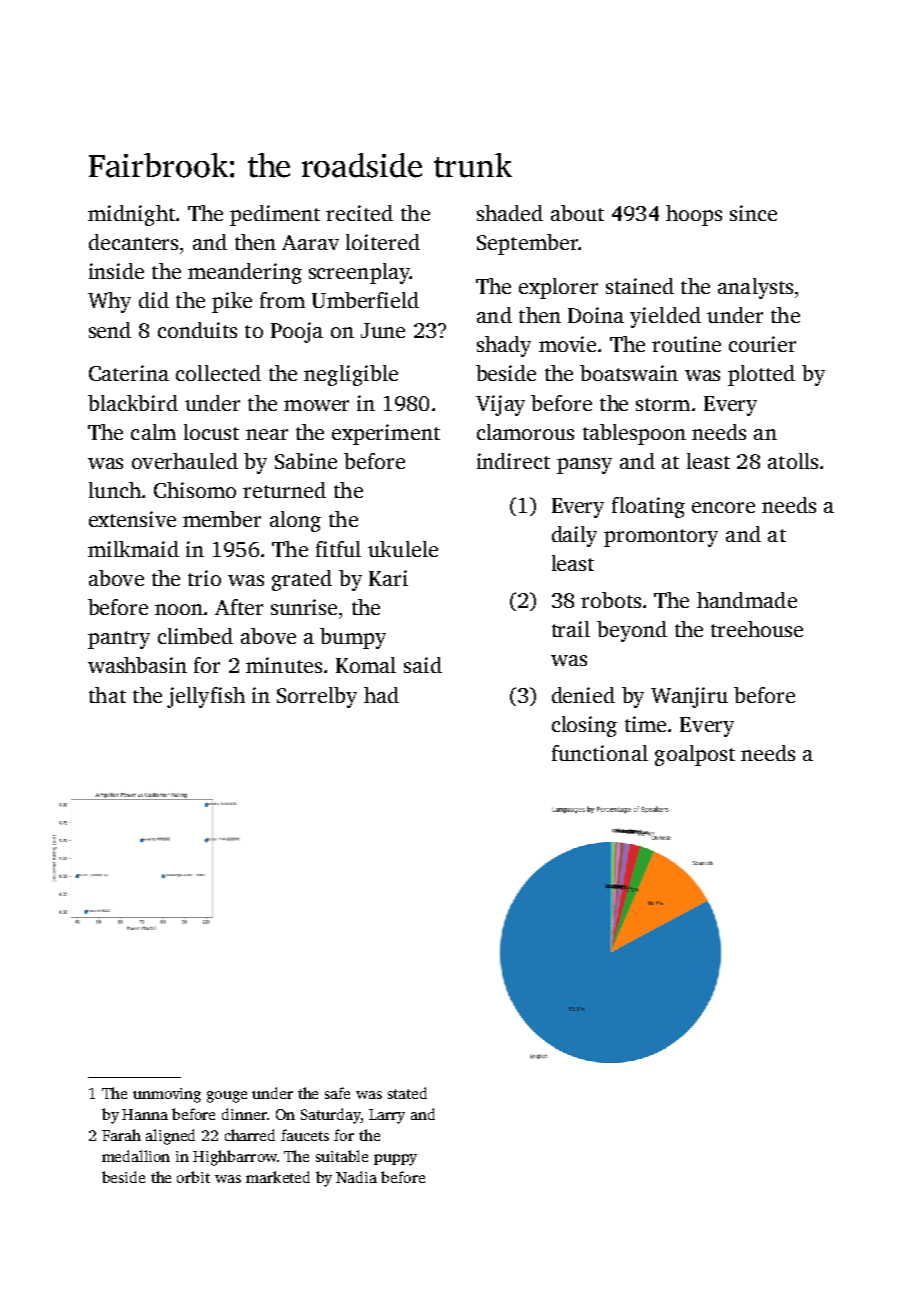  I want to click on stated, so click(407, 1093).
